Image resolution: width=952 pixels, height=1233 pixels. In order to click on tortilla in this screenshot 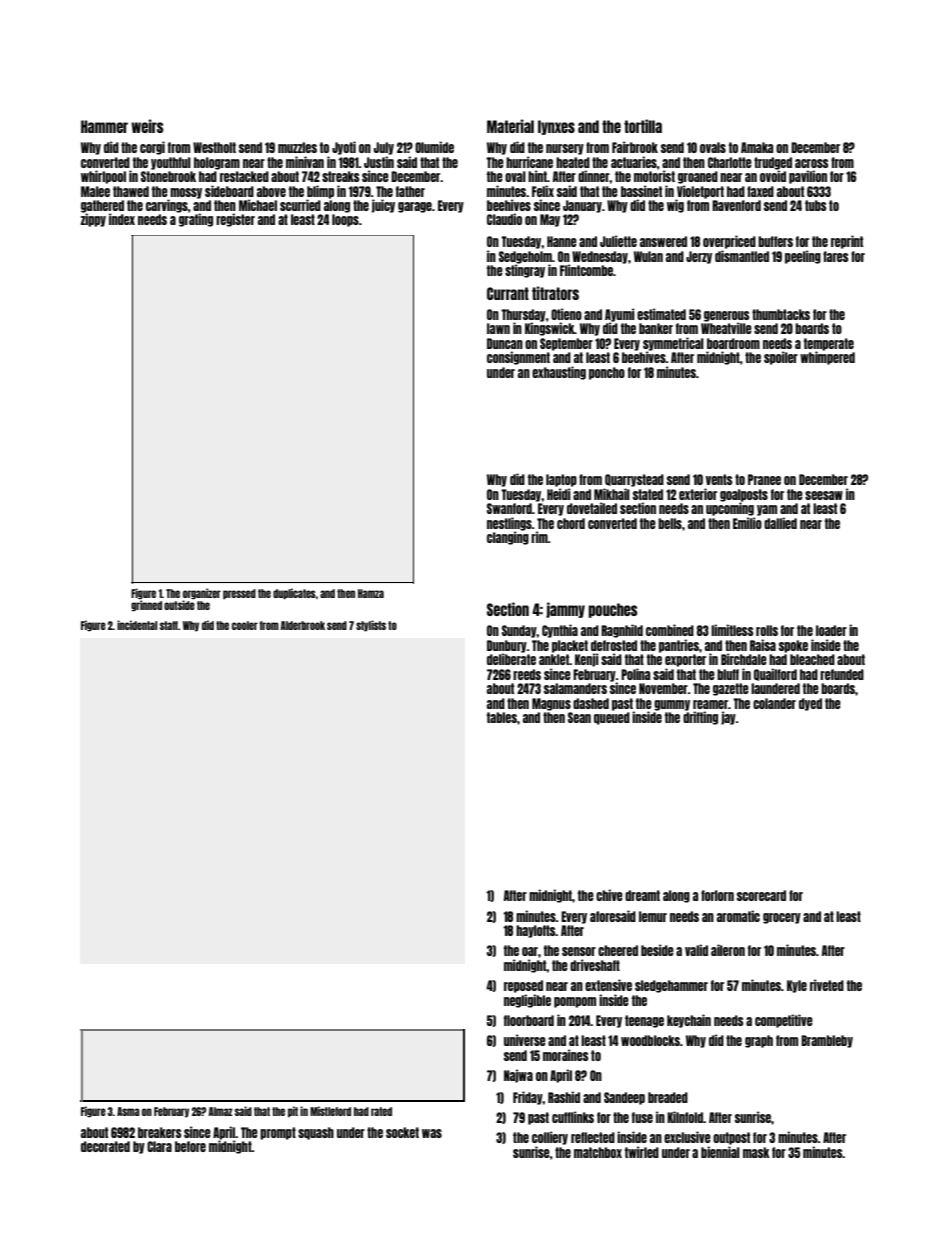, I will do `click(643, 126)`.
